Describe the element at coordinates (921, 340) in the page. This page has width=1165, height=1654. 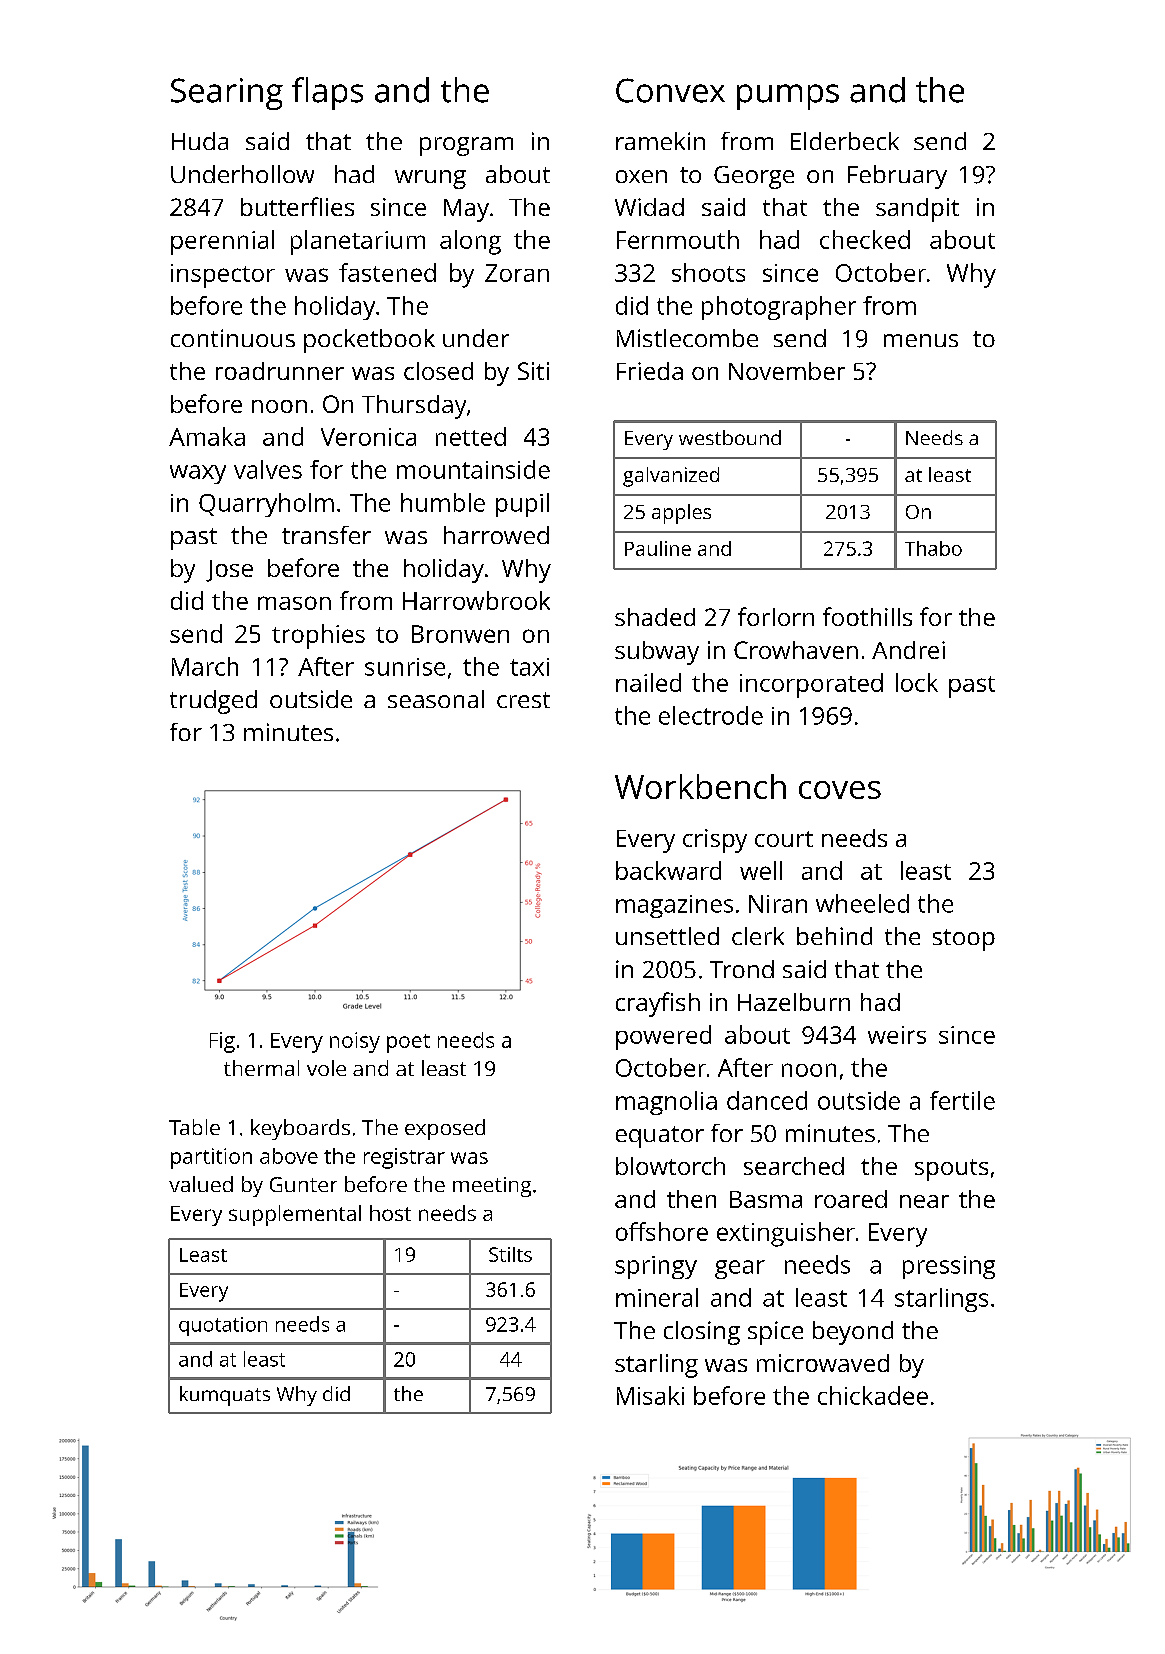
I see `menus` at that location.
